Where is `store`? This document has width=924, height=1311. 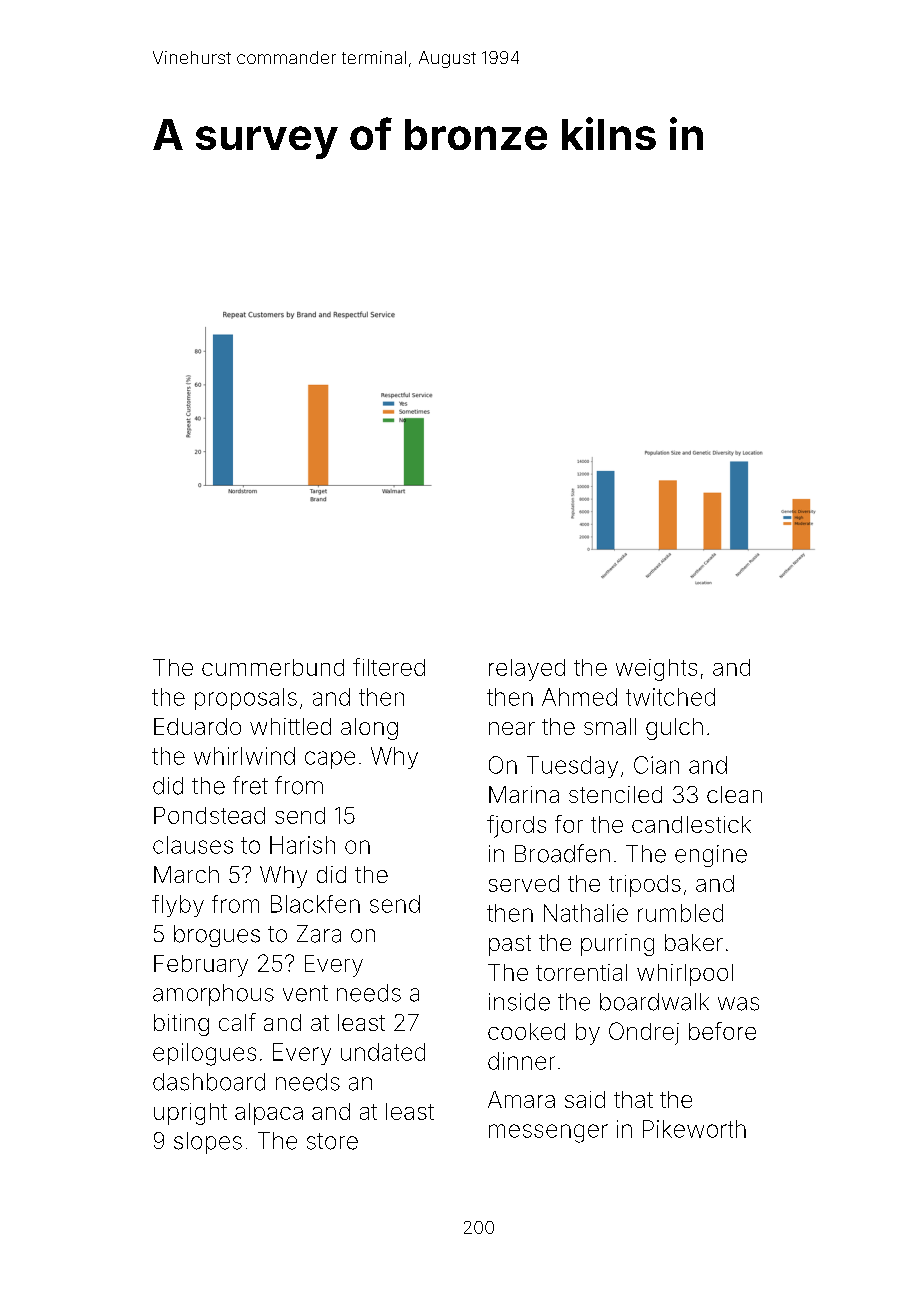 store is located at coordinates (332, 1141).
